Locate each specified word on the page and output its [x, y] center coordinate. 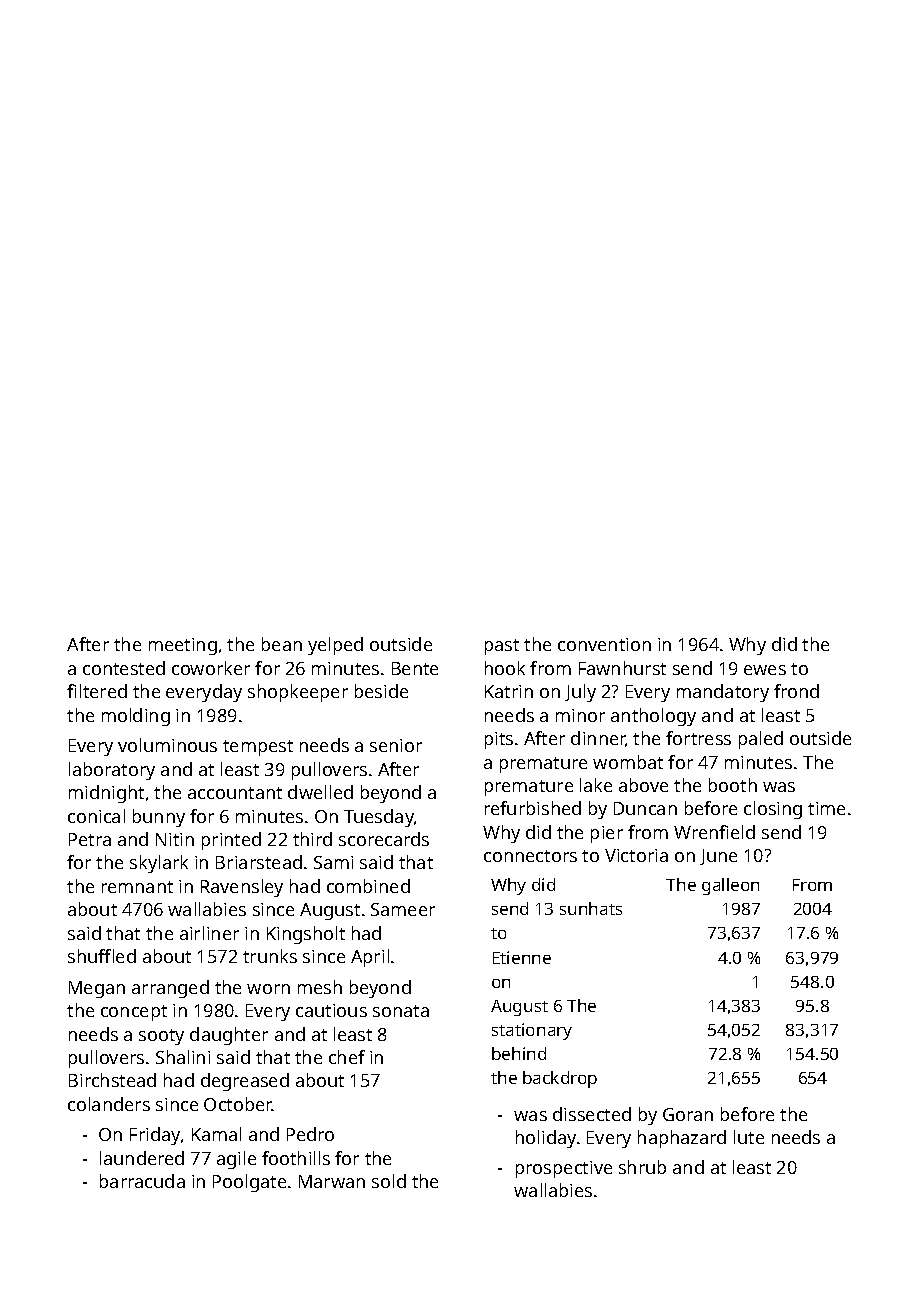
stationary [532, 1031]
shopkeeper [298, 693]
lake [596, 785]
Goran [688, 1114]
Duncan [645, 808]
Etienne [522, 957]
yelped [335, 646]
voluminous [167, 745]
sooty [161, 1037]
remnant [137, 887]
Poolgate [249, 1183]
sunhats [591, 908]
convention [604, 644]
